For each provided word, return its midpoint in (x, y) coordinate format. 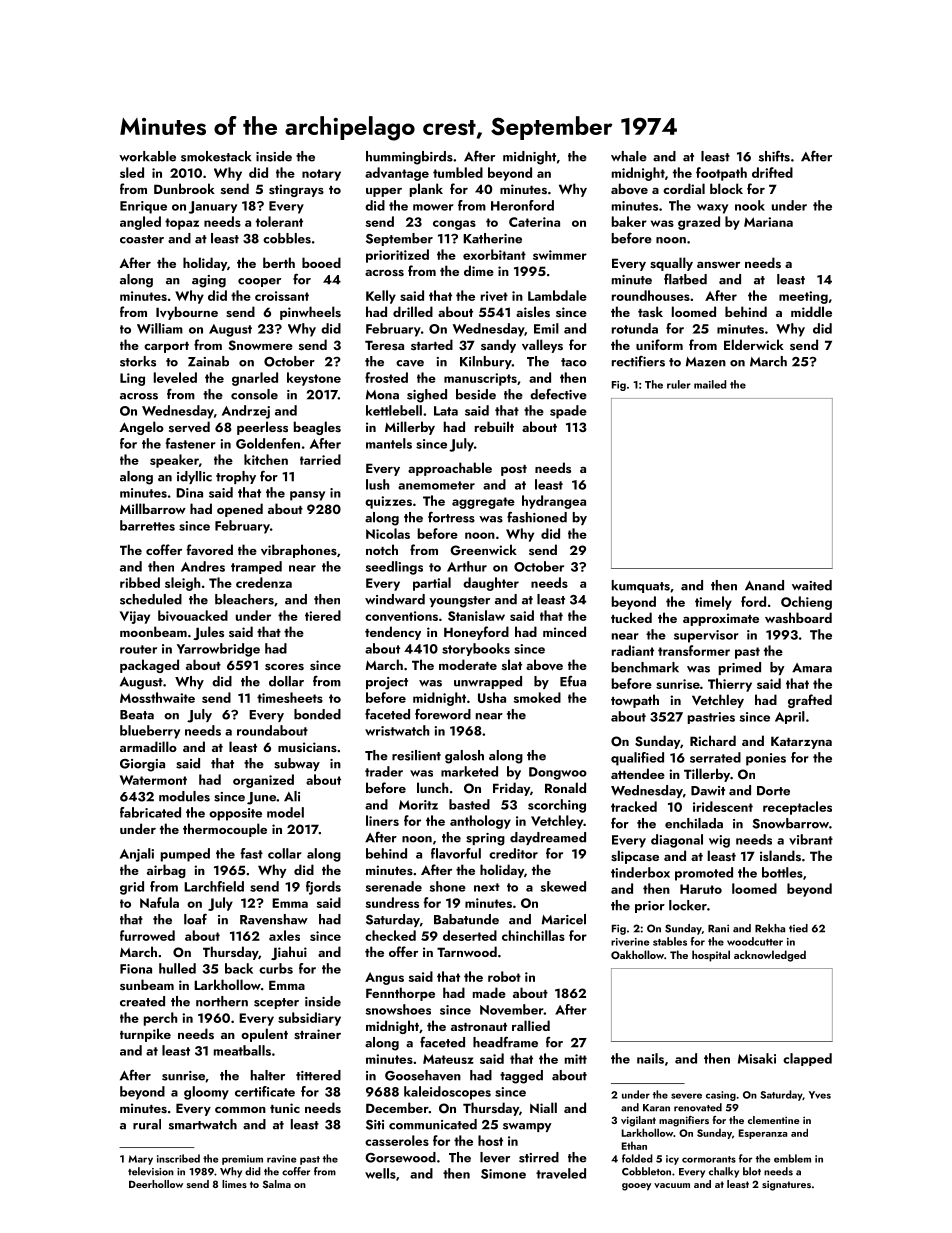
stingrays (296, 190)
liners (382, 820)
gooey (636, 1187)
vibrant (811, 839)
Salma (277, 1184)
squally (671, 264)
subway (297, 764)
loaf (195, 919)
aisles (533, 311)
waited (812, 585)
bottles (782, 872)
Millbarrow (153, 508)
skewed (563, 886)
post (514, 470)
